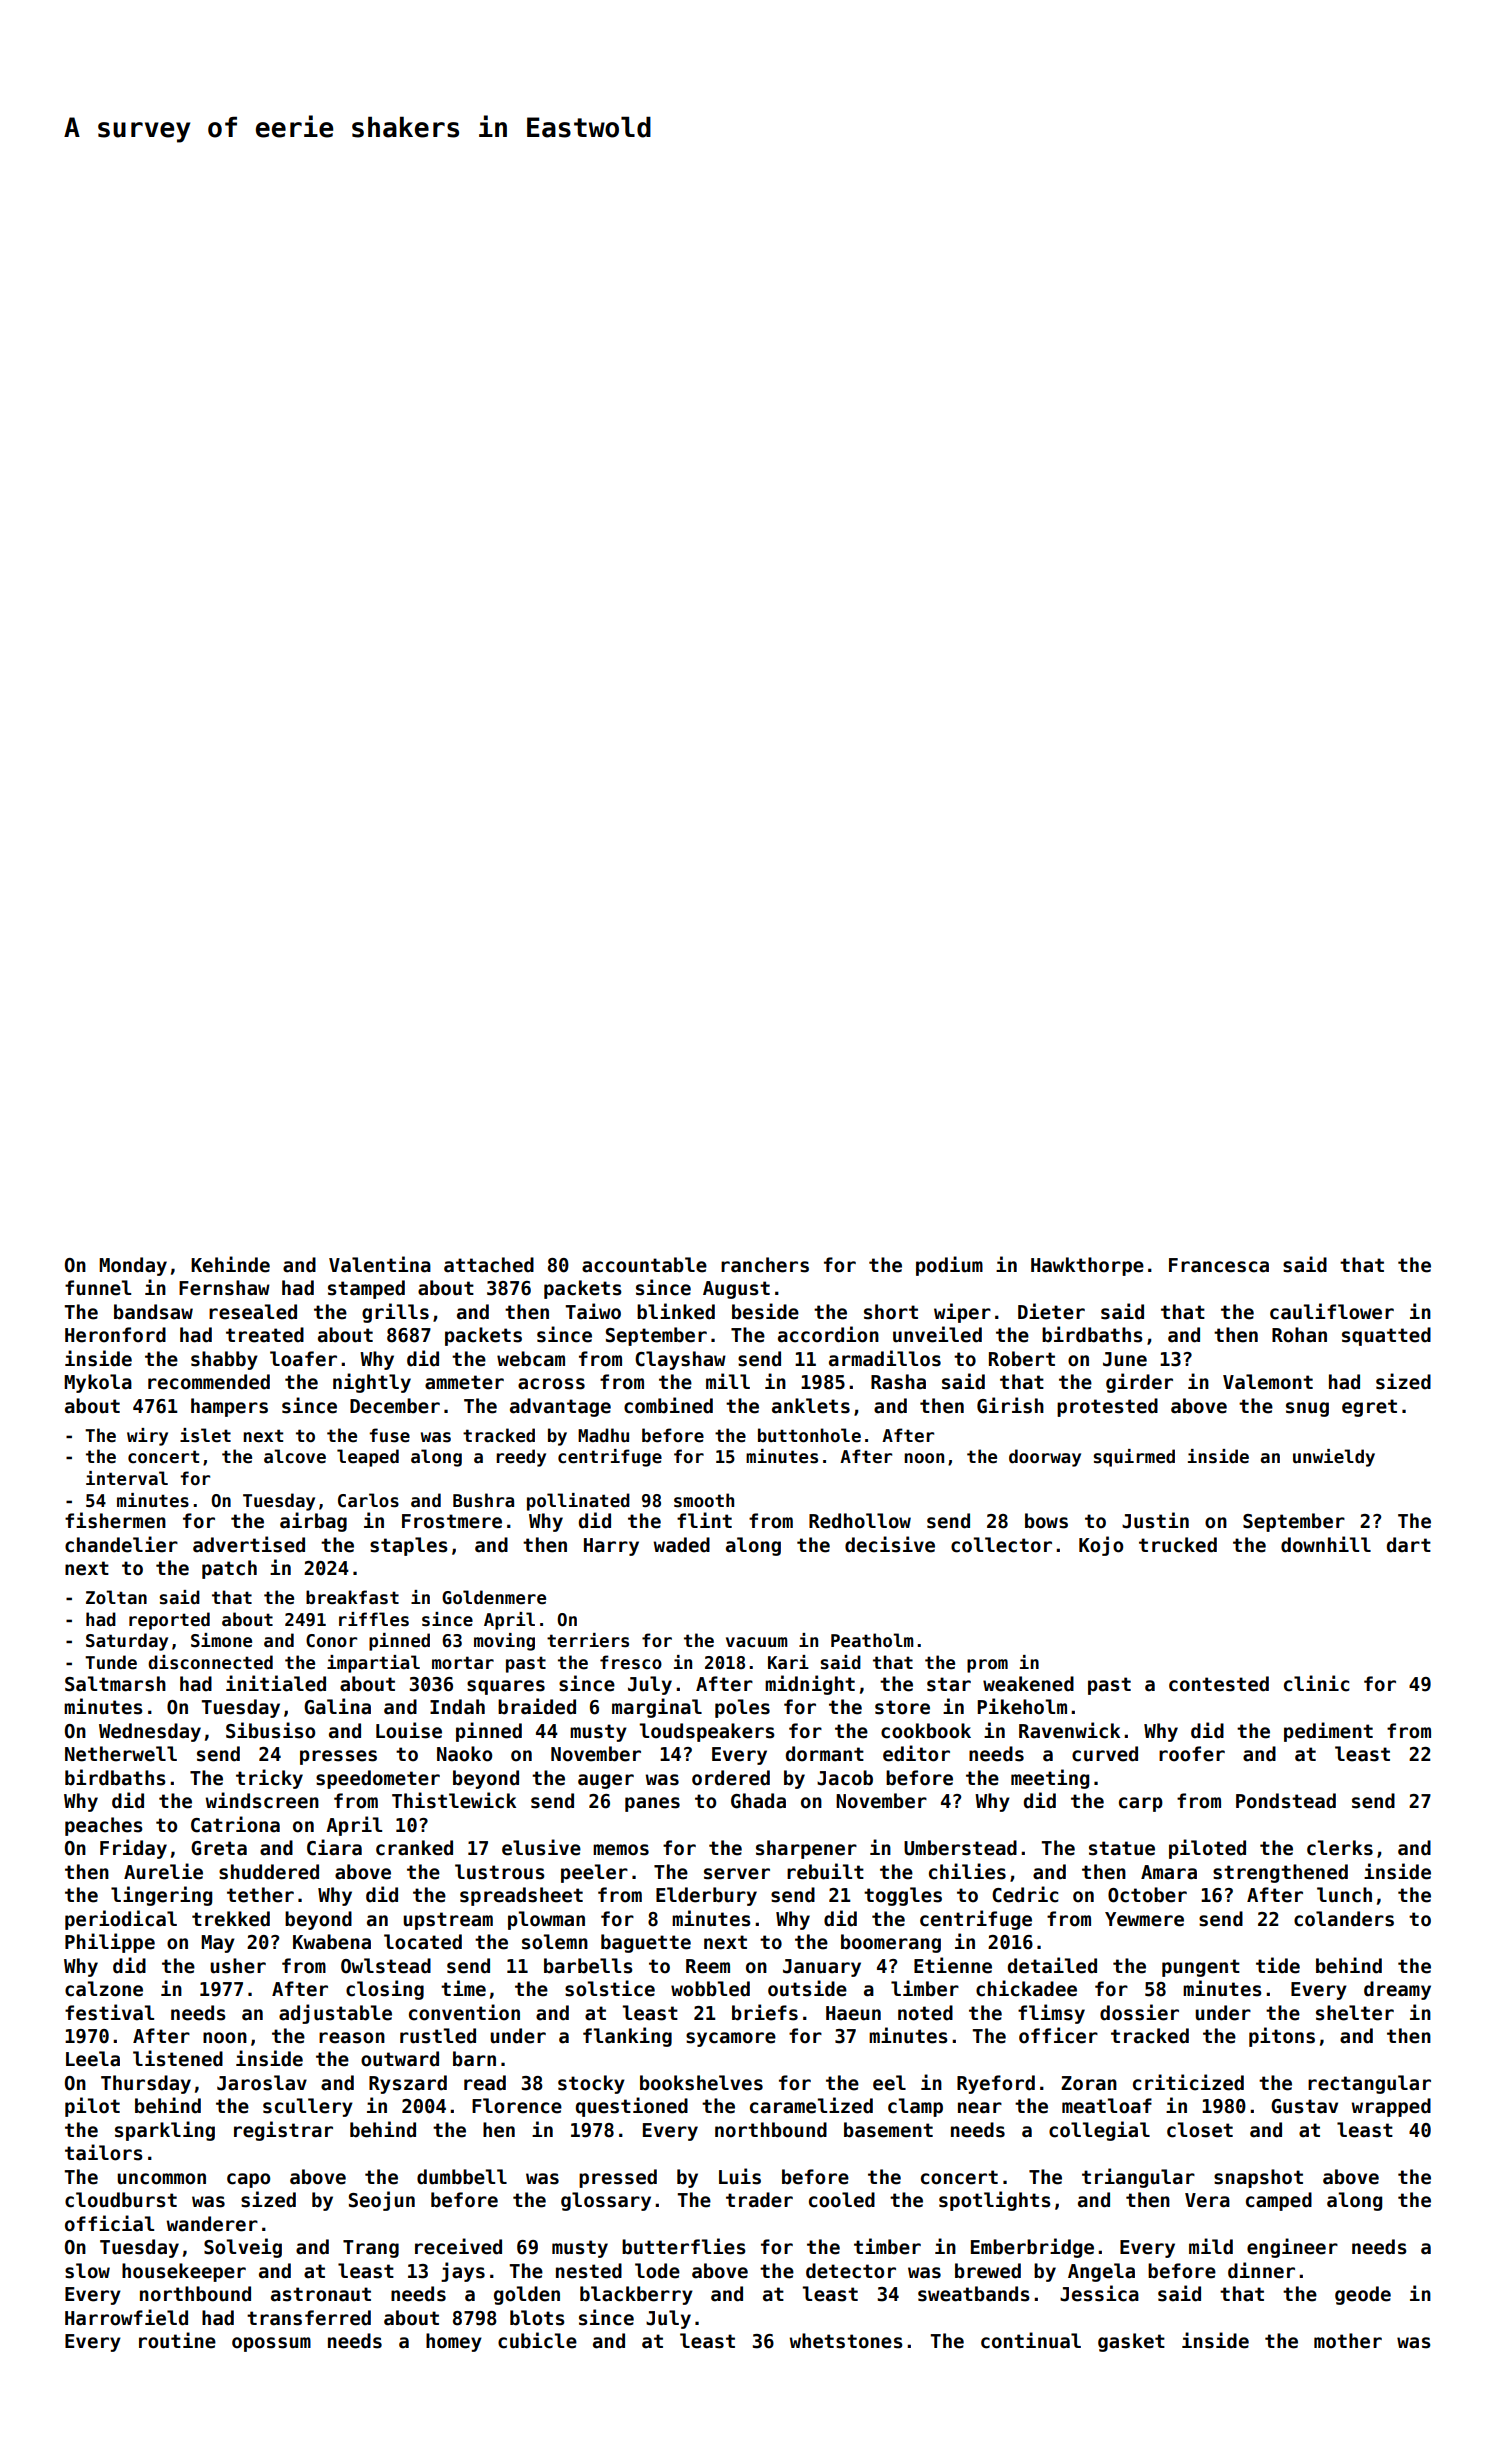 The image size is (1496, 2464). What do you see at coordinates (457, 1707) in the image?
I see `Indah` at bounding box center [457, 1707].
